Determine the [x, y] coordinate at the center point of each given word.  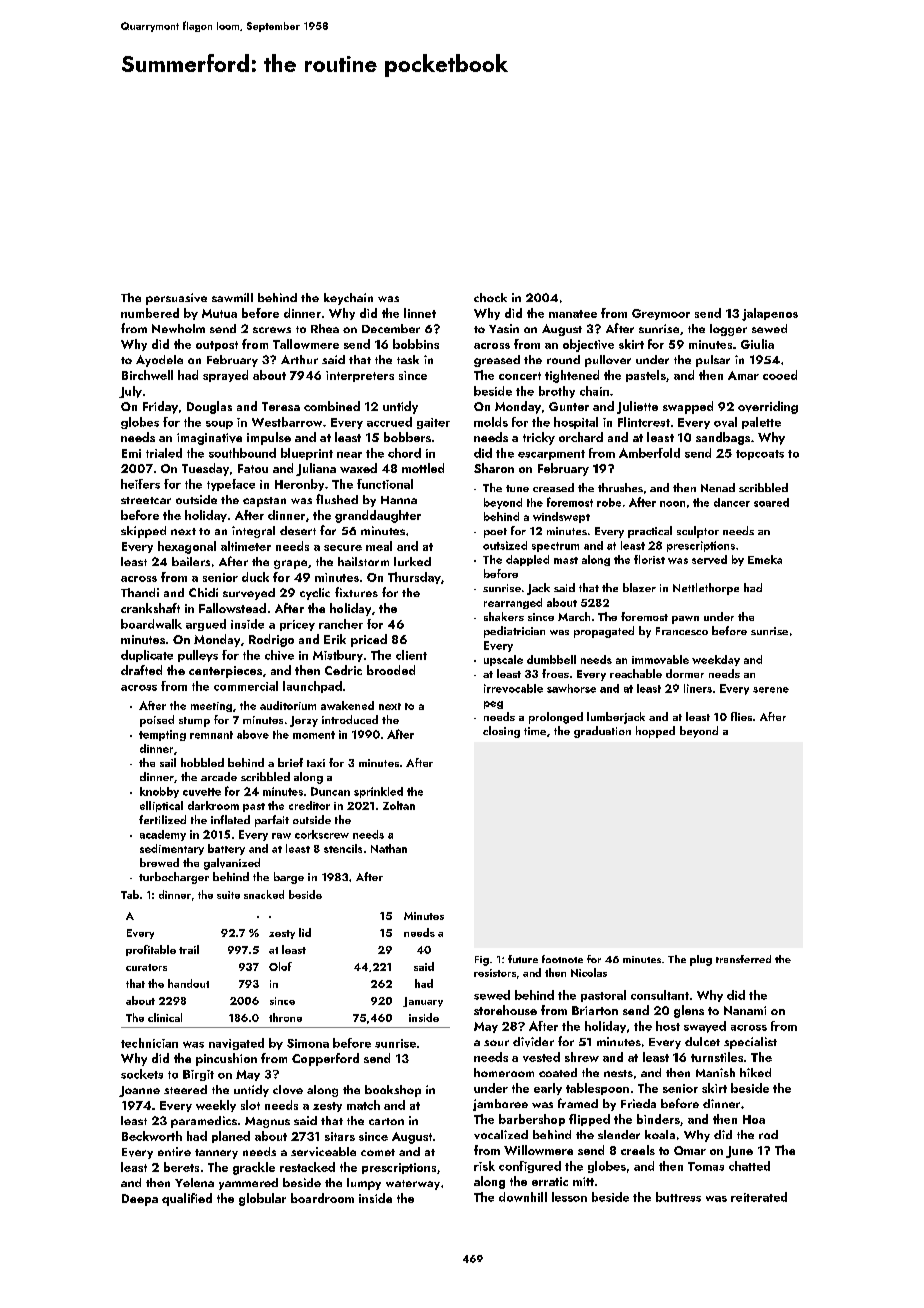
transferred [743, 959]
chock [490, 297]
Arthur [299, 359]
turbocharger [174, 878]
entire [174, 1151]
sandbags [723, 438]
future [523, 959]
